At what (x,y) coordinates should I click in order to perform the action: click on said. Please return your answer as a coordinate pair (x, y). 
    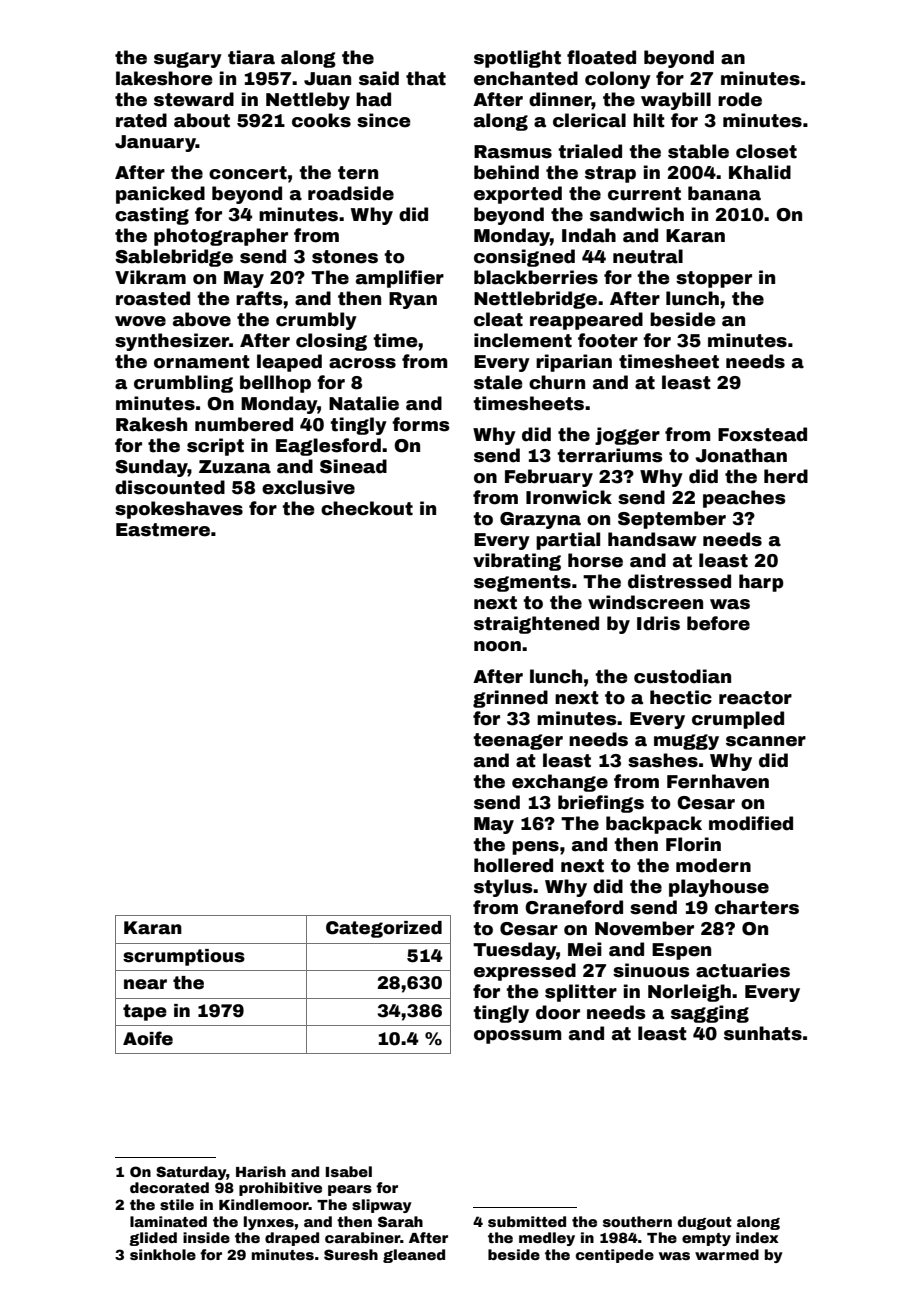
    Looking at the image, I should click on (379, 78).
